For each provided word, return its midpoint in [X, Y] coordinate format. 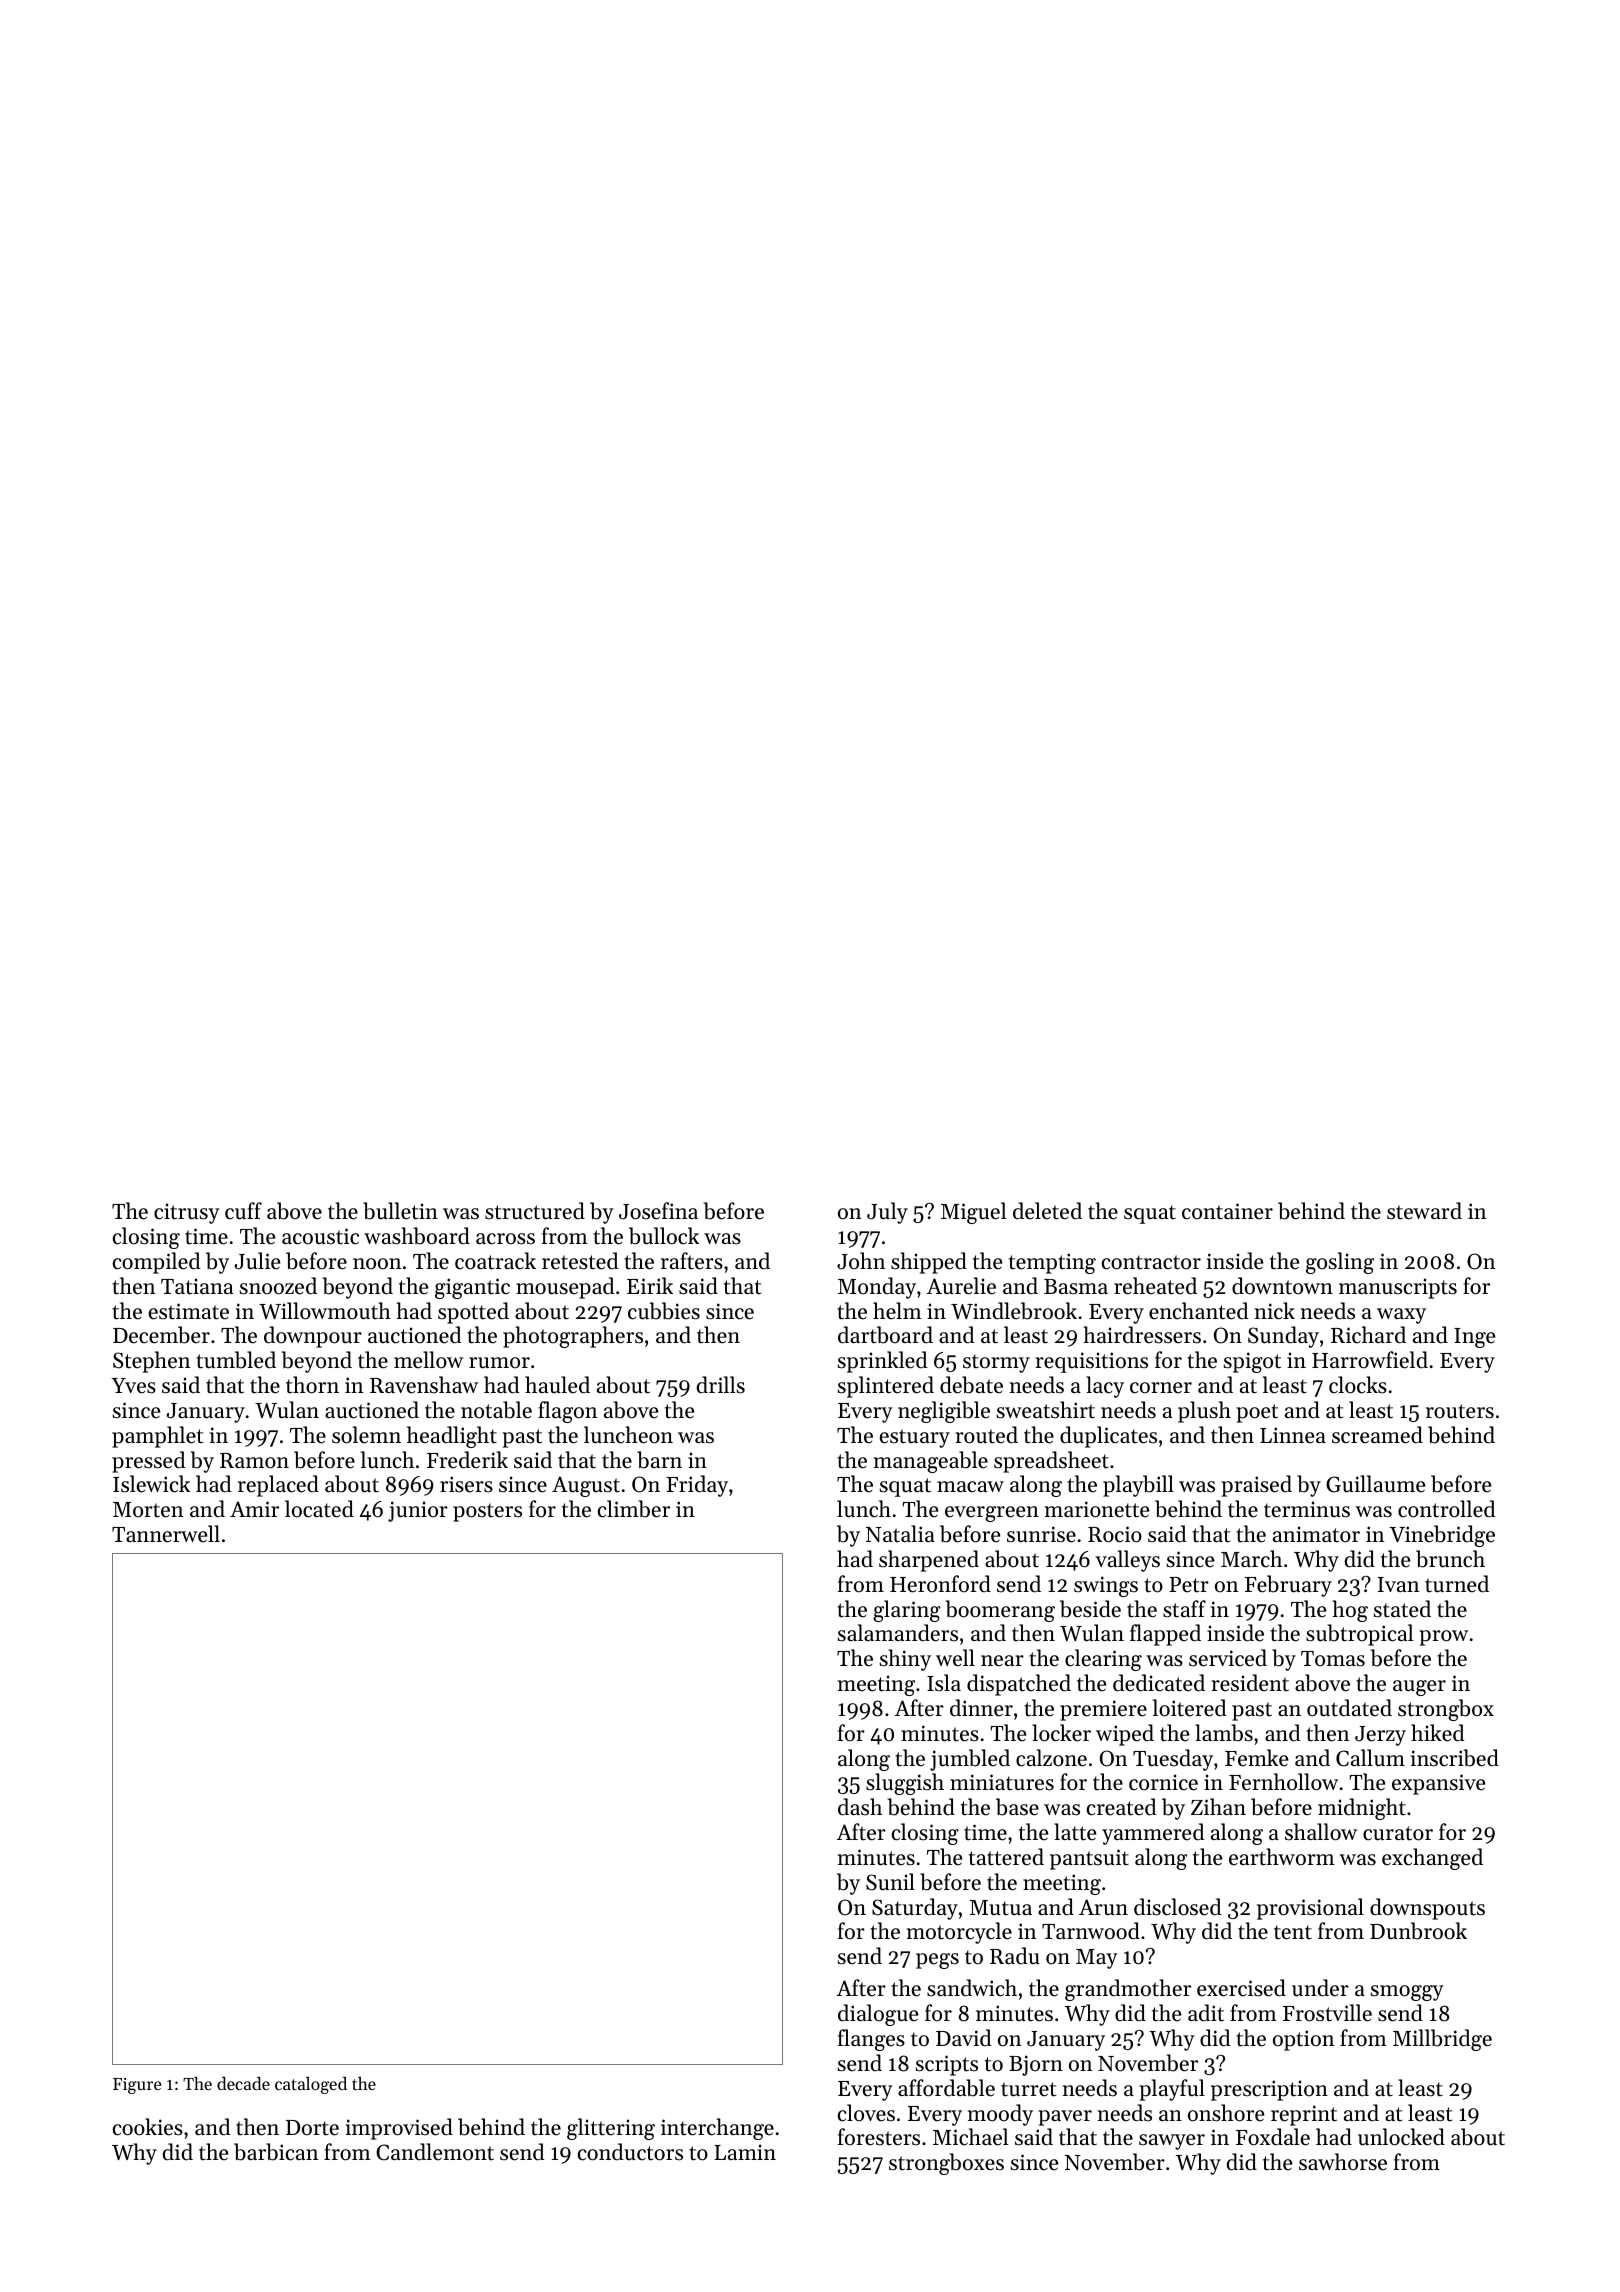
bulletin [400, 1211]
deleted [1047, 1211]
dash [860, 1807]
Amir [254, 1509]
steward [1424, 1211]
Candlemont [435, 2152]
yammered [1153, 1834]
